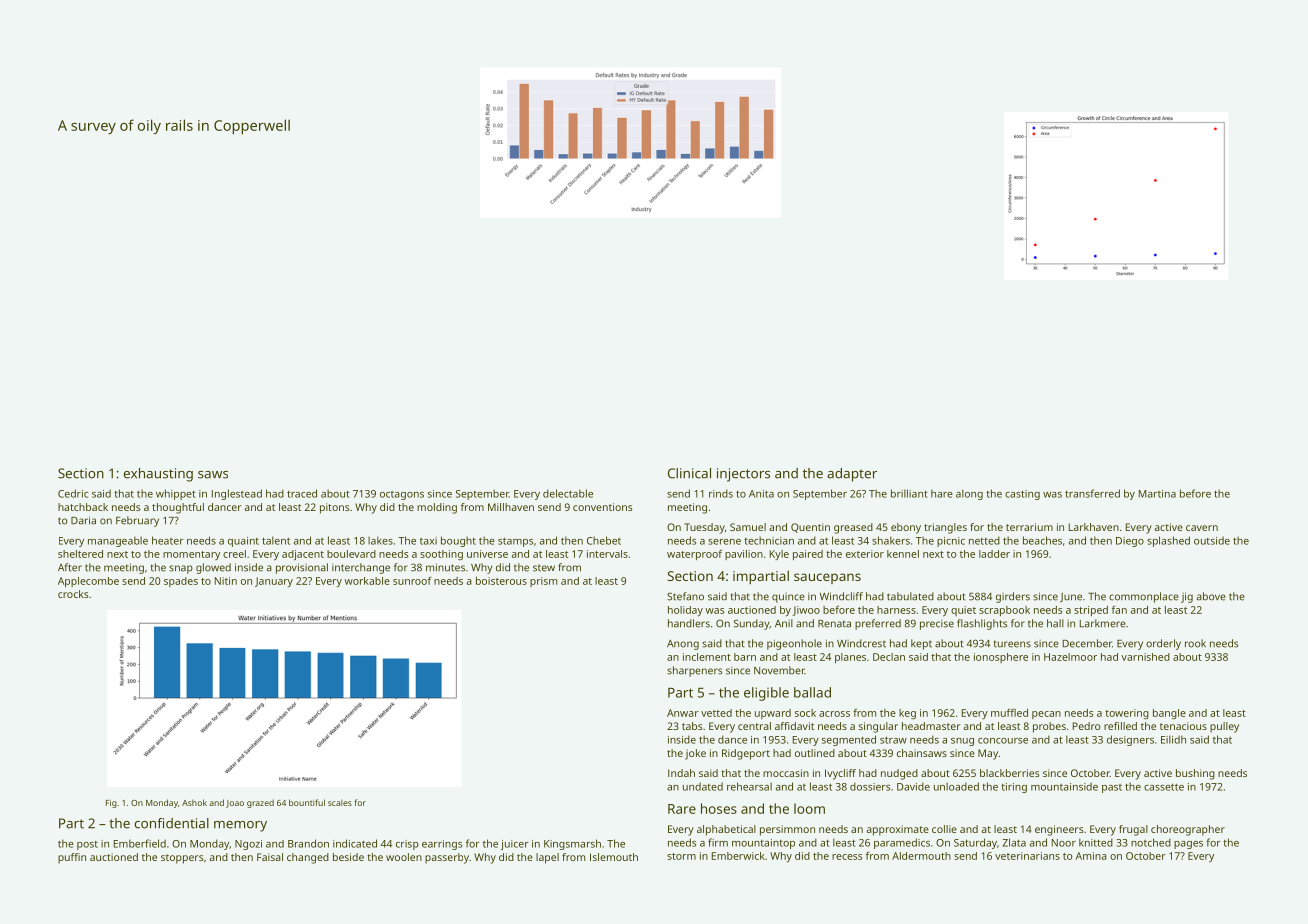 This image has width=1308, height=924. Describe the element at coordinates (1188, 845) in the image. I see `pages` at that location.
